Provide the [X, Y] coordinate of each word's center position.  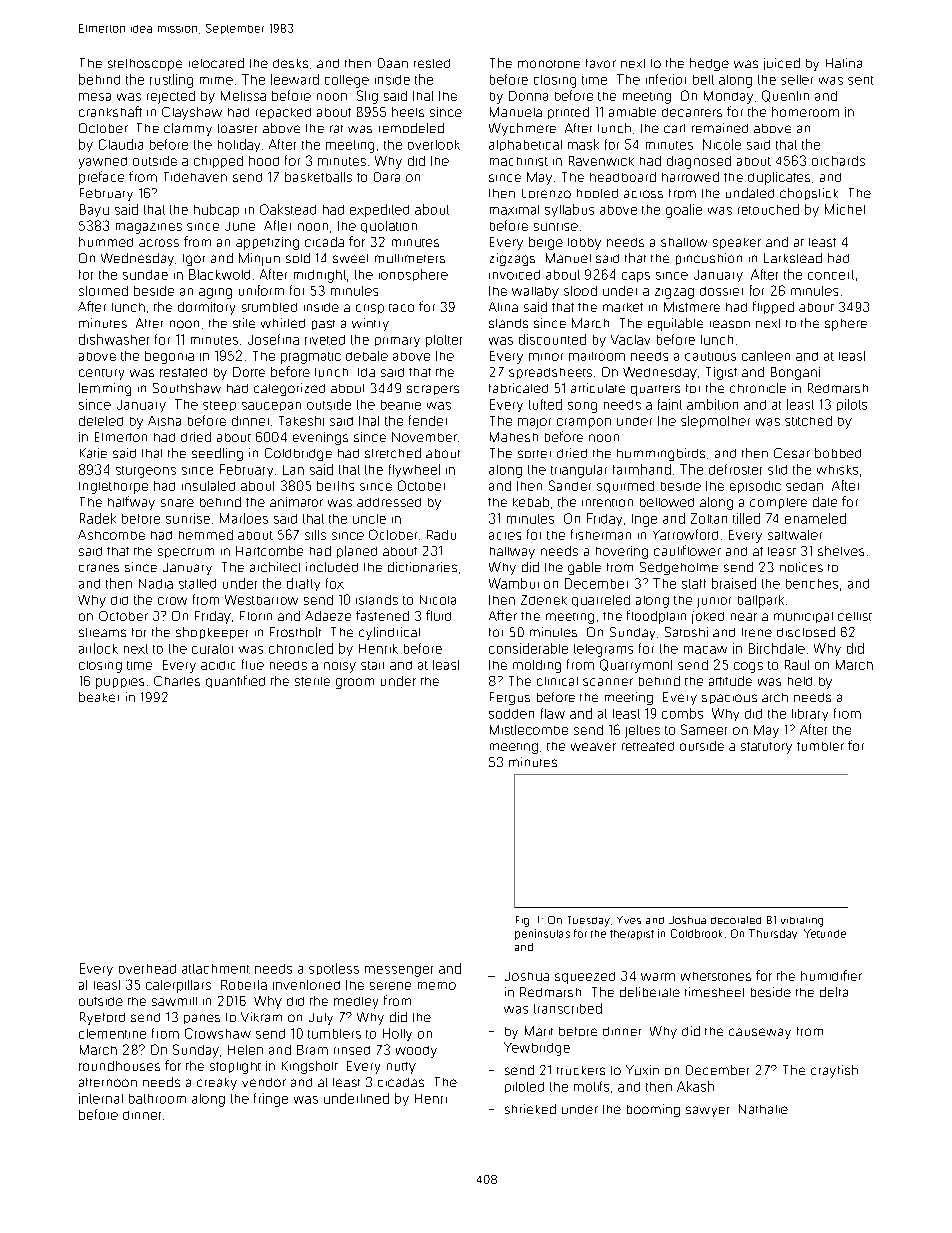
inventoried [306, 985]
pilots [852, 405]
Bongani [795, 373]
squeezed [585, 978]
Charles [177, 681]
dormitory [206, 308]
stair [372, 665]
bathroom [157, 1099]
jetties [642, 731]
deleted [101, 421]
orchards [838, 161]
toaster [237, 128]
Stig [367, 97]
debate [367, 356]
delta [834, 992]
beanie [401, 405]
